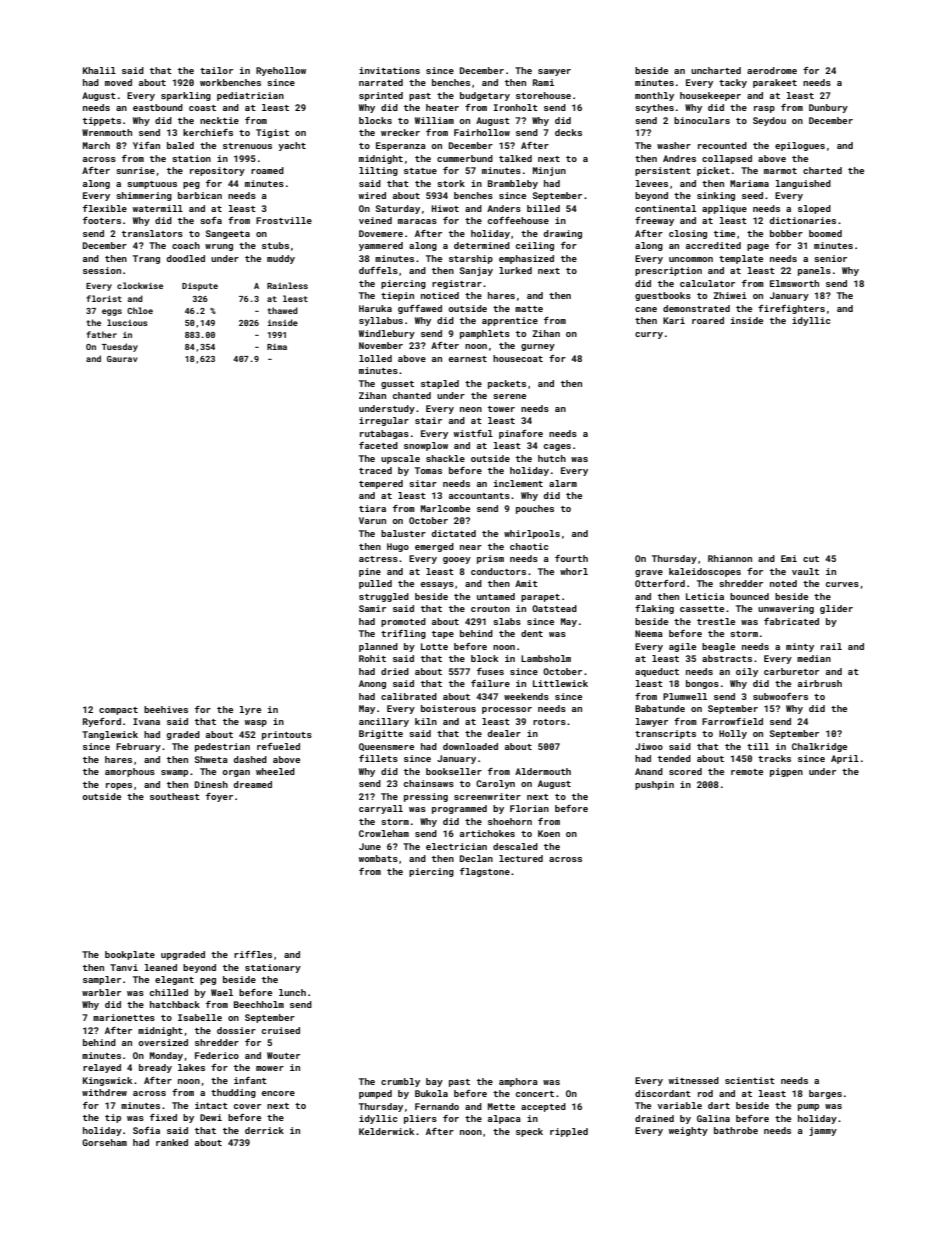  What do you see at coordinates (118, 711) in the screenshot?
I see `compact` at bounding box center [118, 711].
